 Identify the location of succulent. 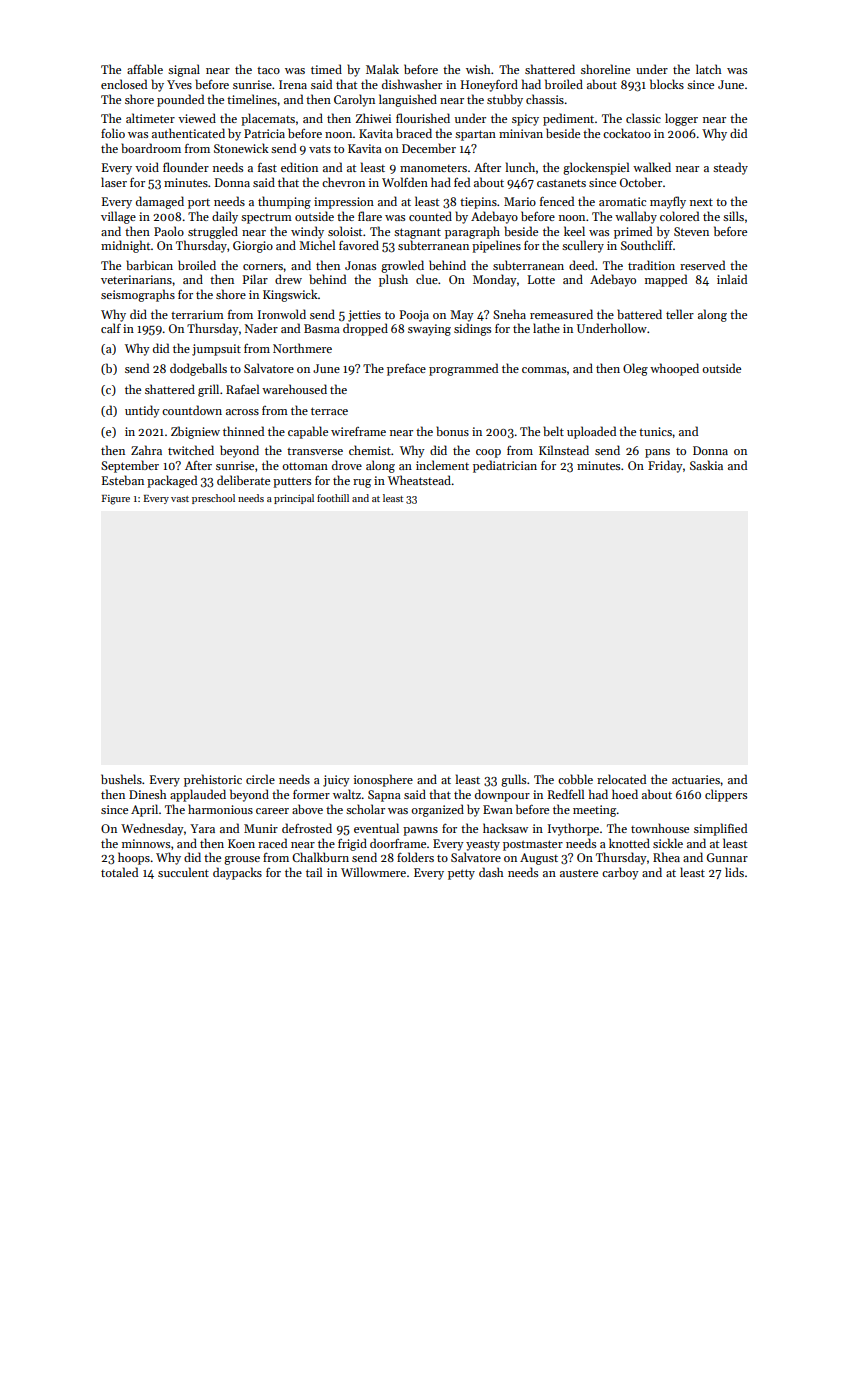
(183, 872).
